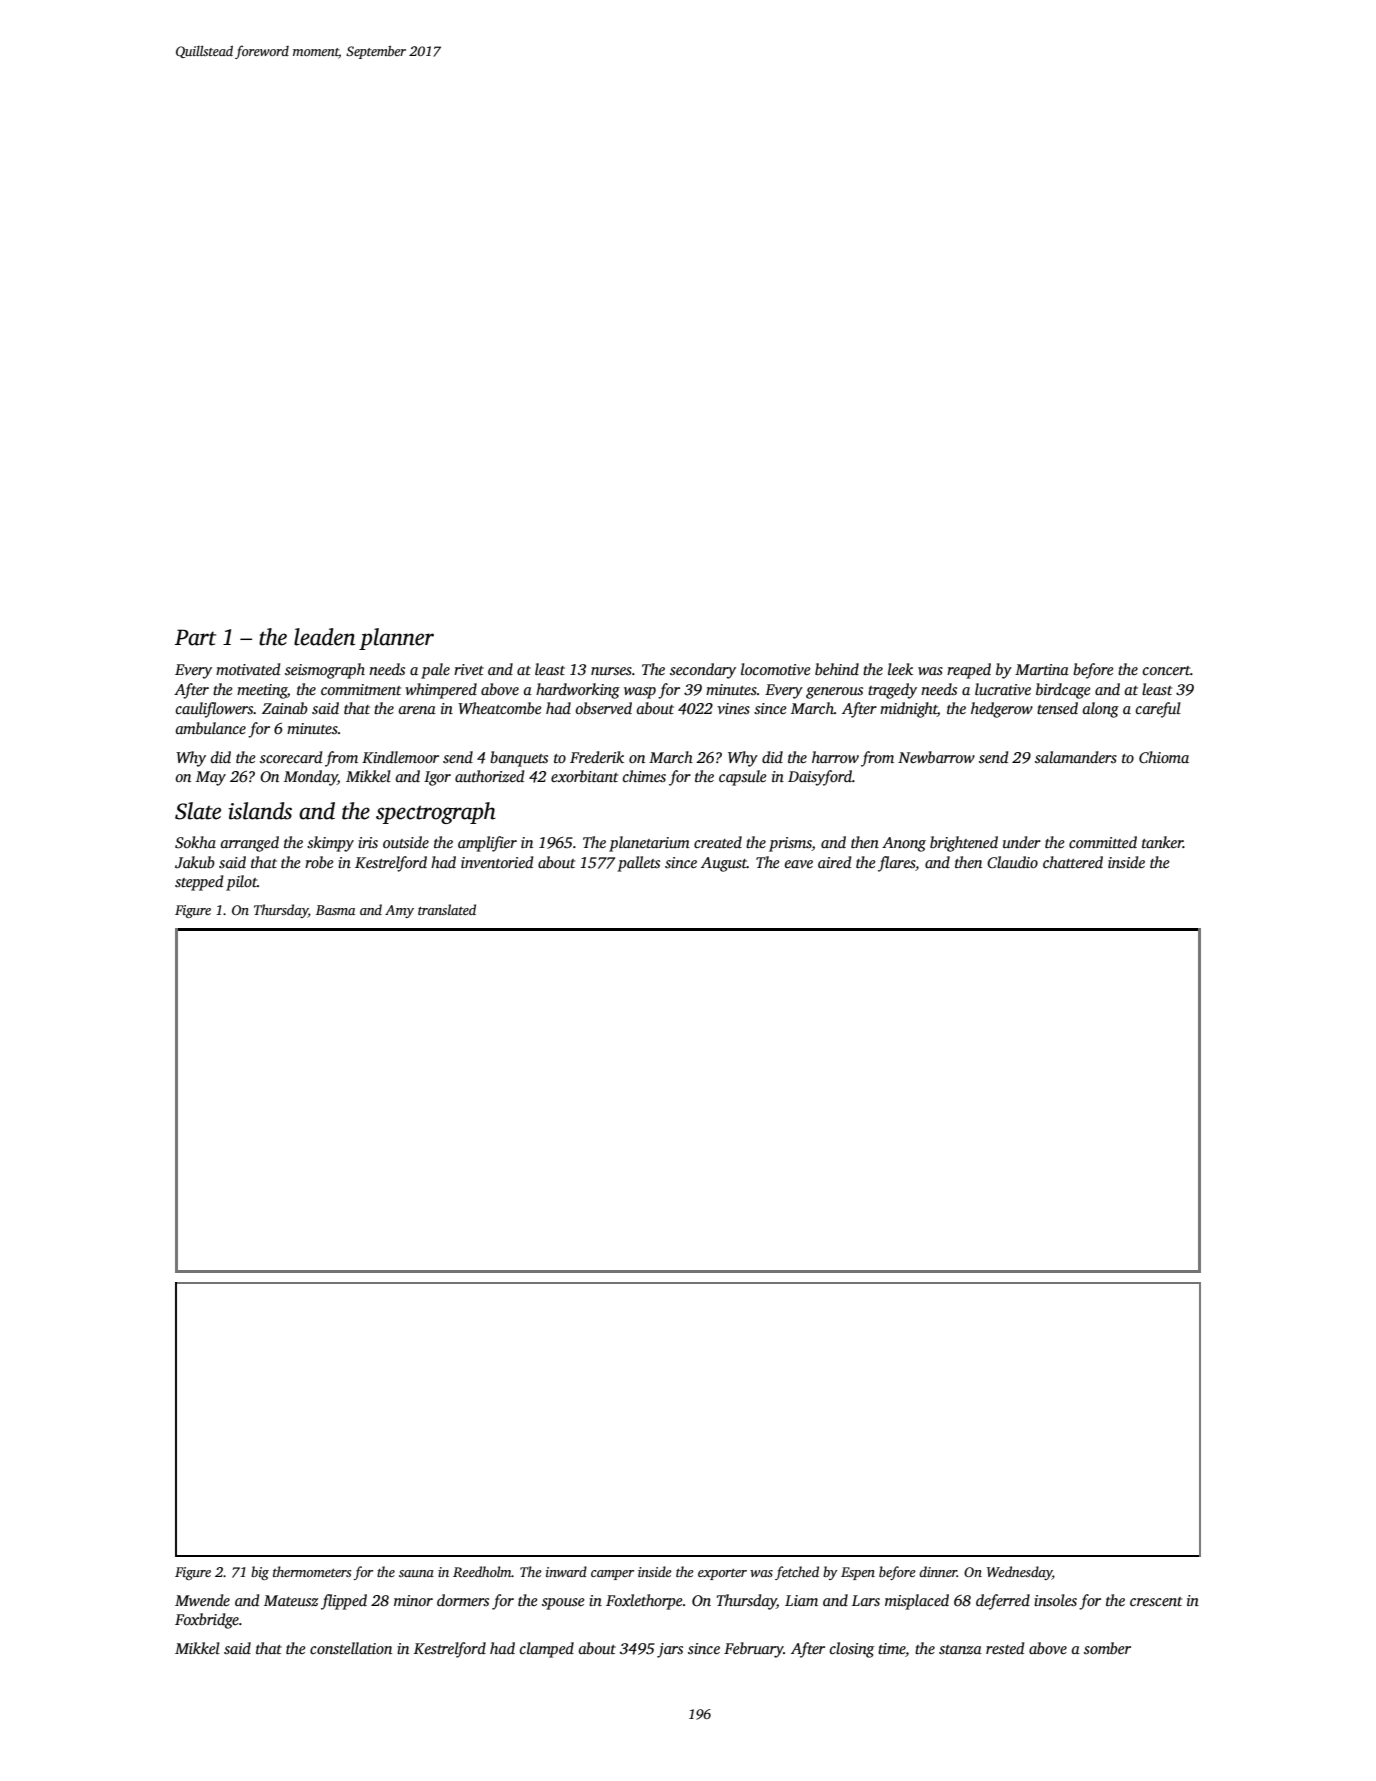 The width and height of the screenshot is (1376, 1781). What do you see at coordinates (703, 671) in the screenshot?
I see `secondary` at bounding box center [703, 671].
